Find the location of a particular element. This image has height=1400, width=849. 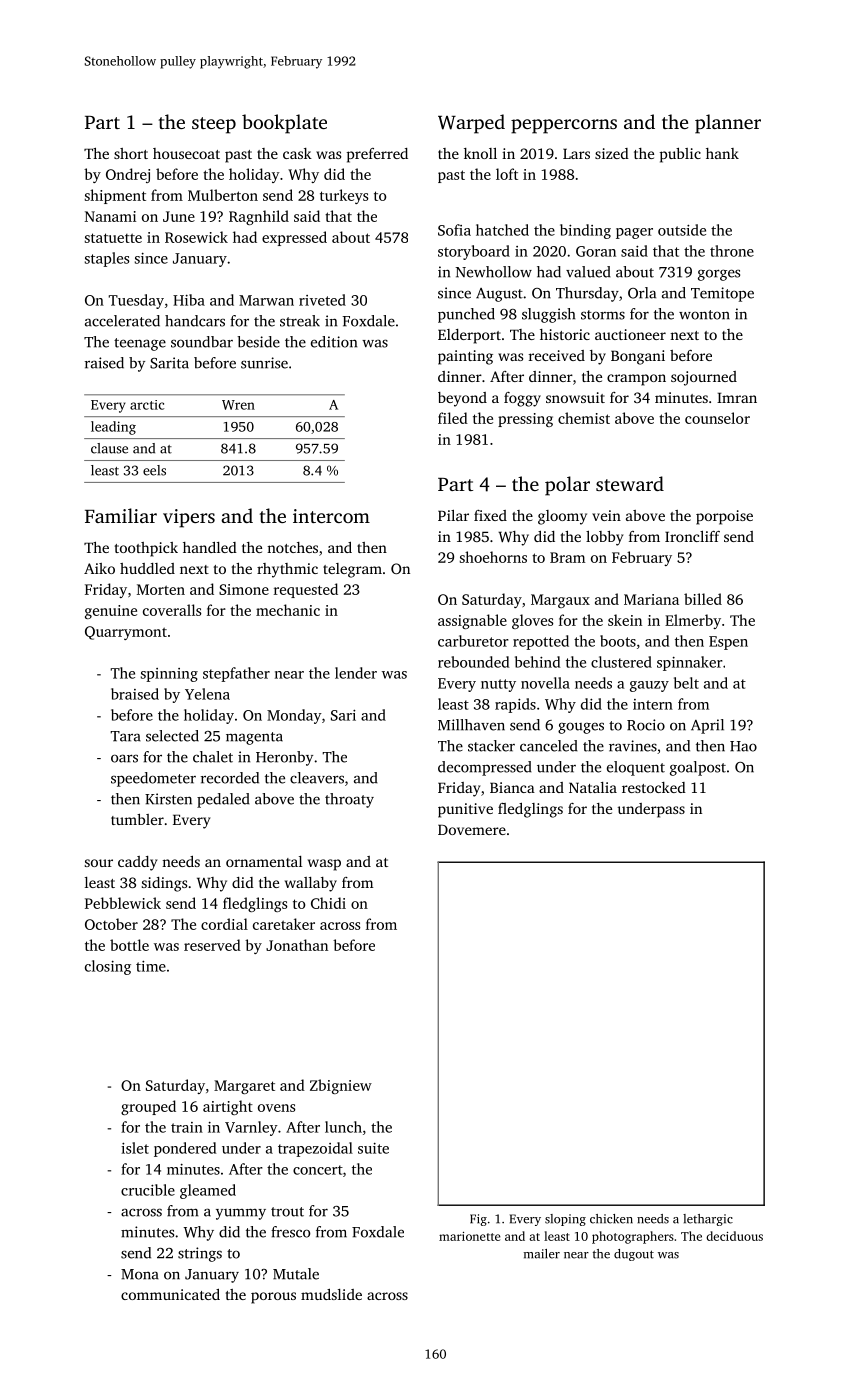

Dovemere is located at coordinates (472, 829).
